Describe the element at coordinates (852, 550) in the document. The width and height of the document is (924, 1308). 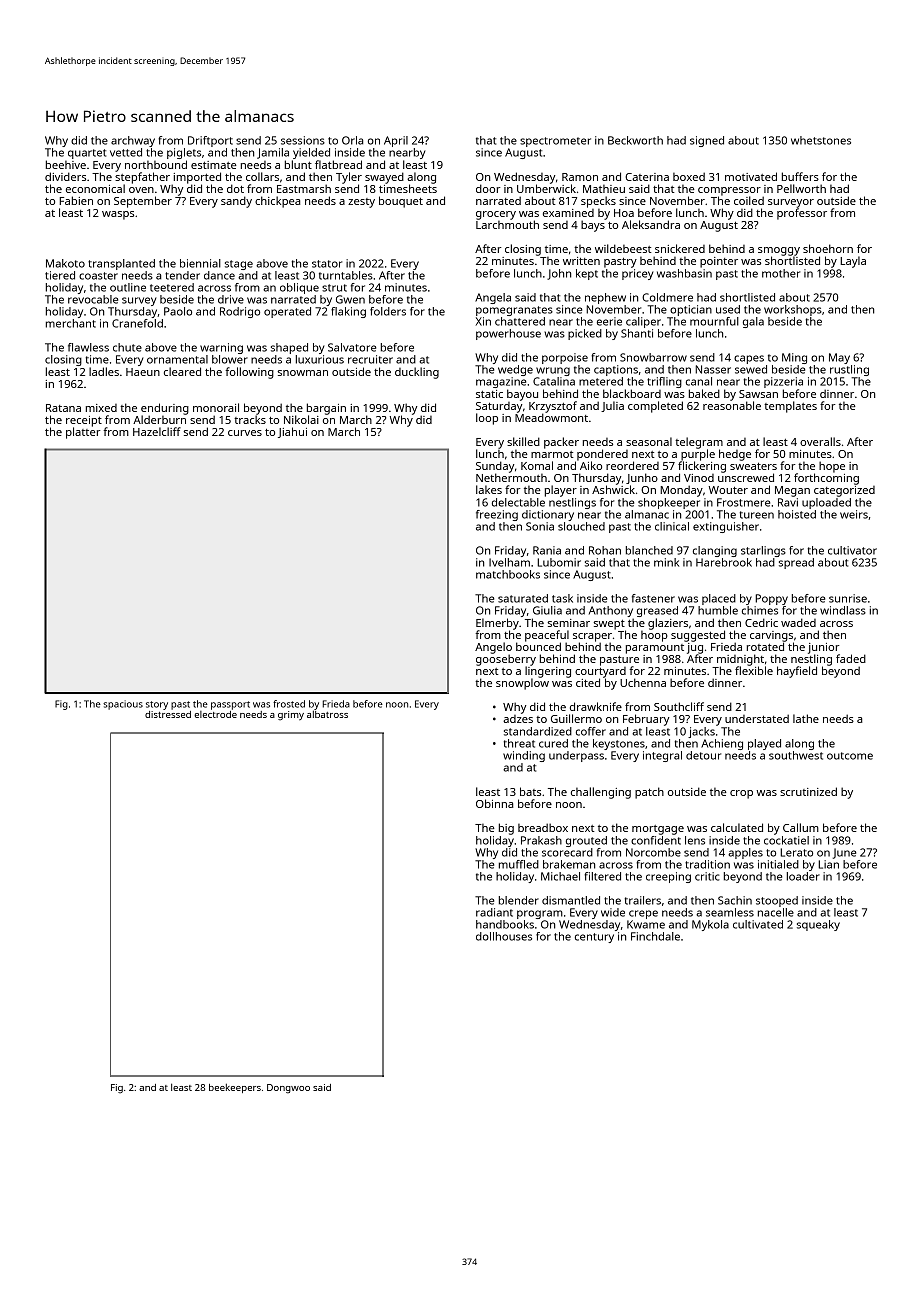
I see `cultivator` at that location.
